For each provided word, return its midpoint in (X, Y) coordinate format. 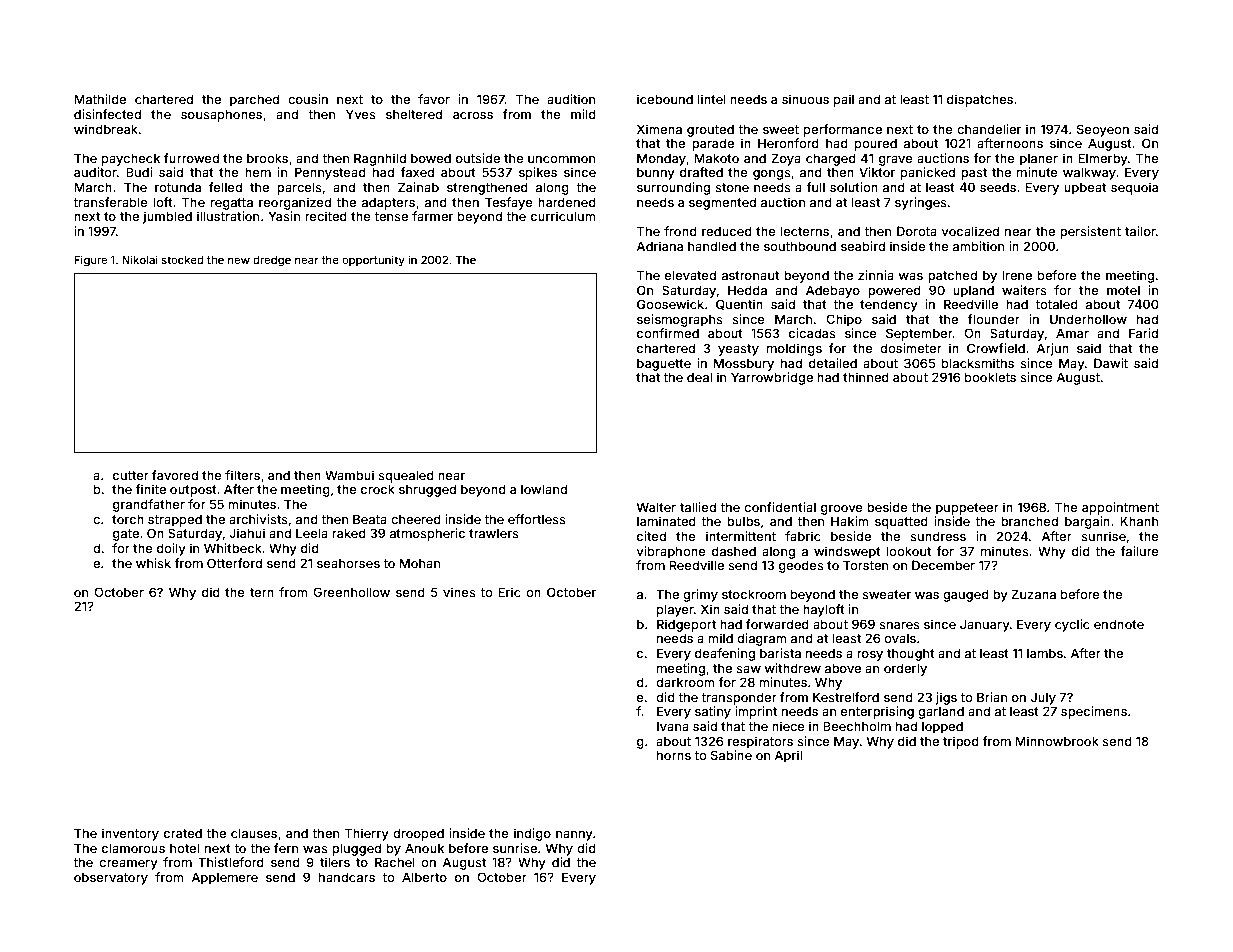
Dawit (1111, 363)
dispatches (980, 100)
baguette (664, 364)
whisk (153, 563)
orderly (905, 669)
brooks (267, 158)
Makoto (716, 158)
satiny (713, 712)
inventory (130, 834)
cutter (131, 475)
